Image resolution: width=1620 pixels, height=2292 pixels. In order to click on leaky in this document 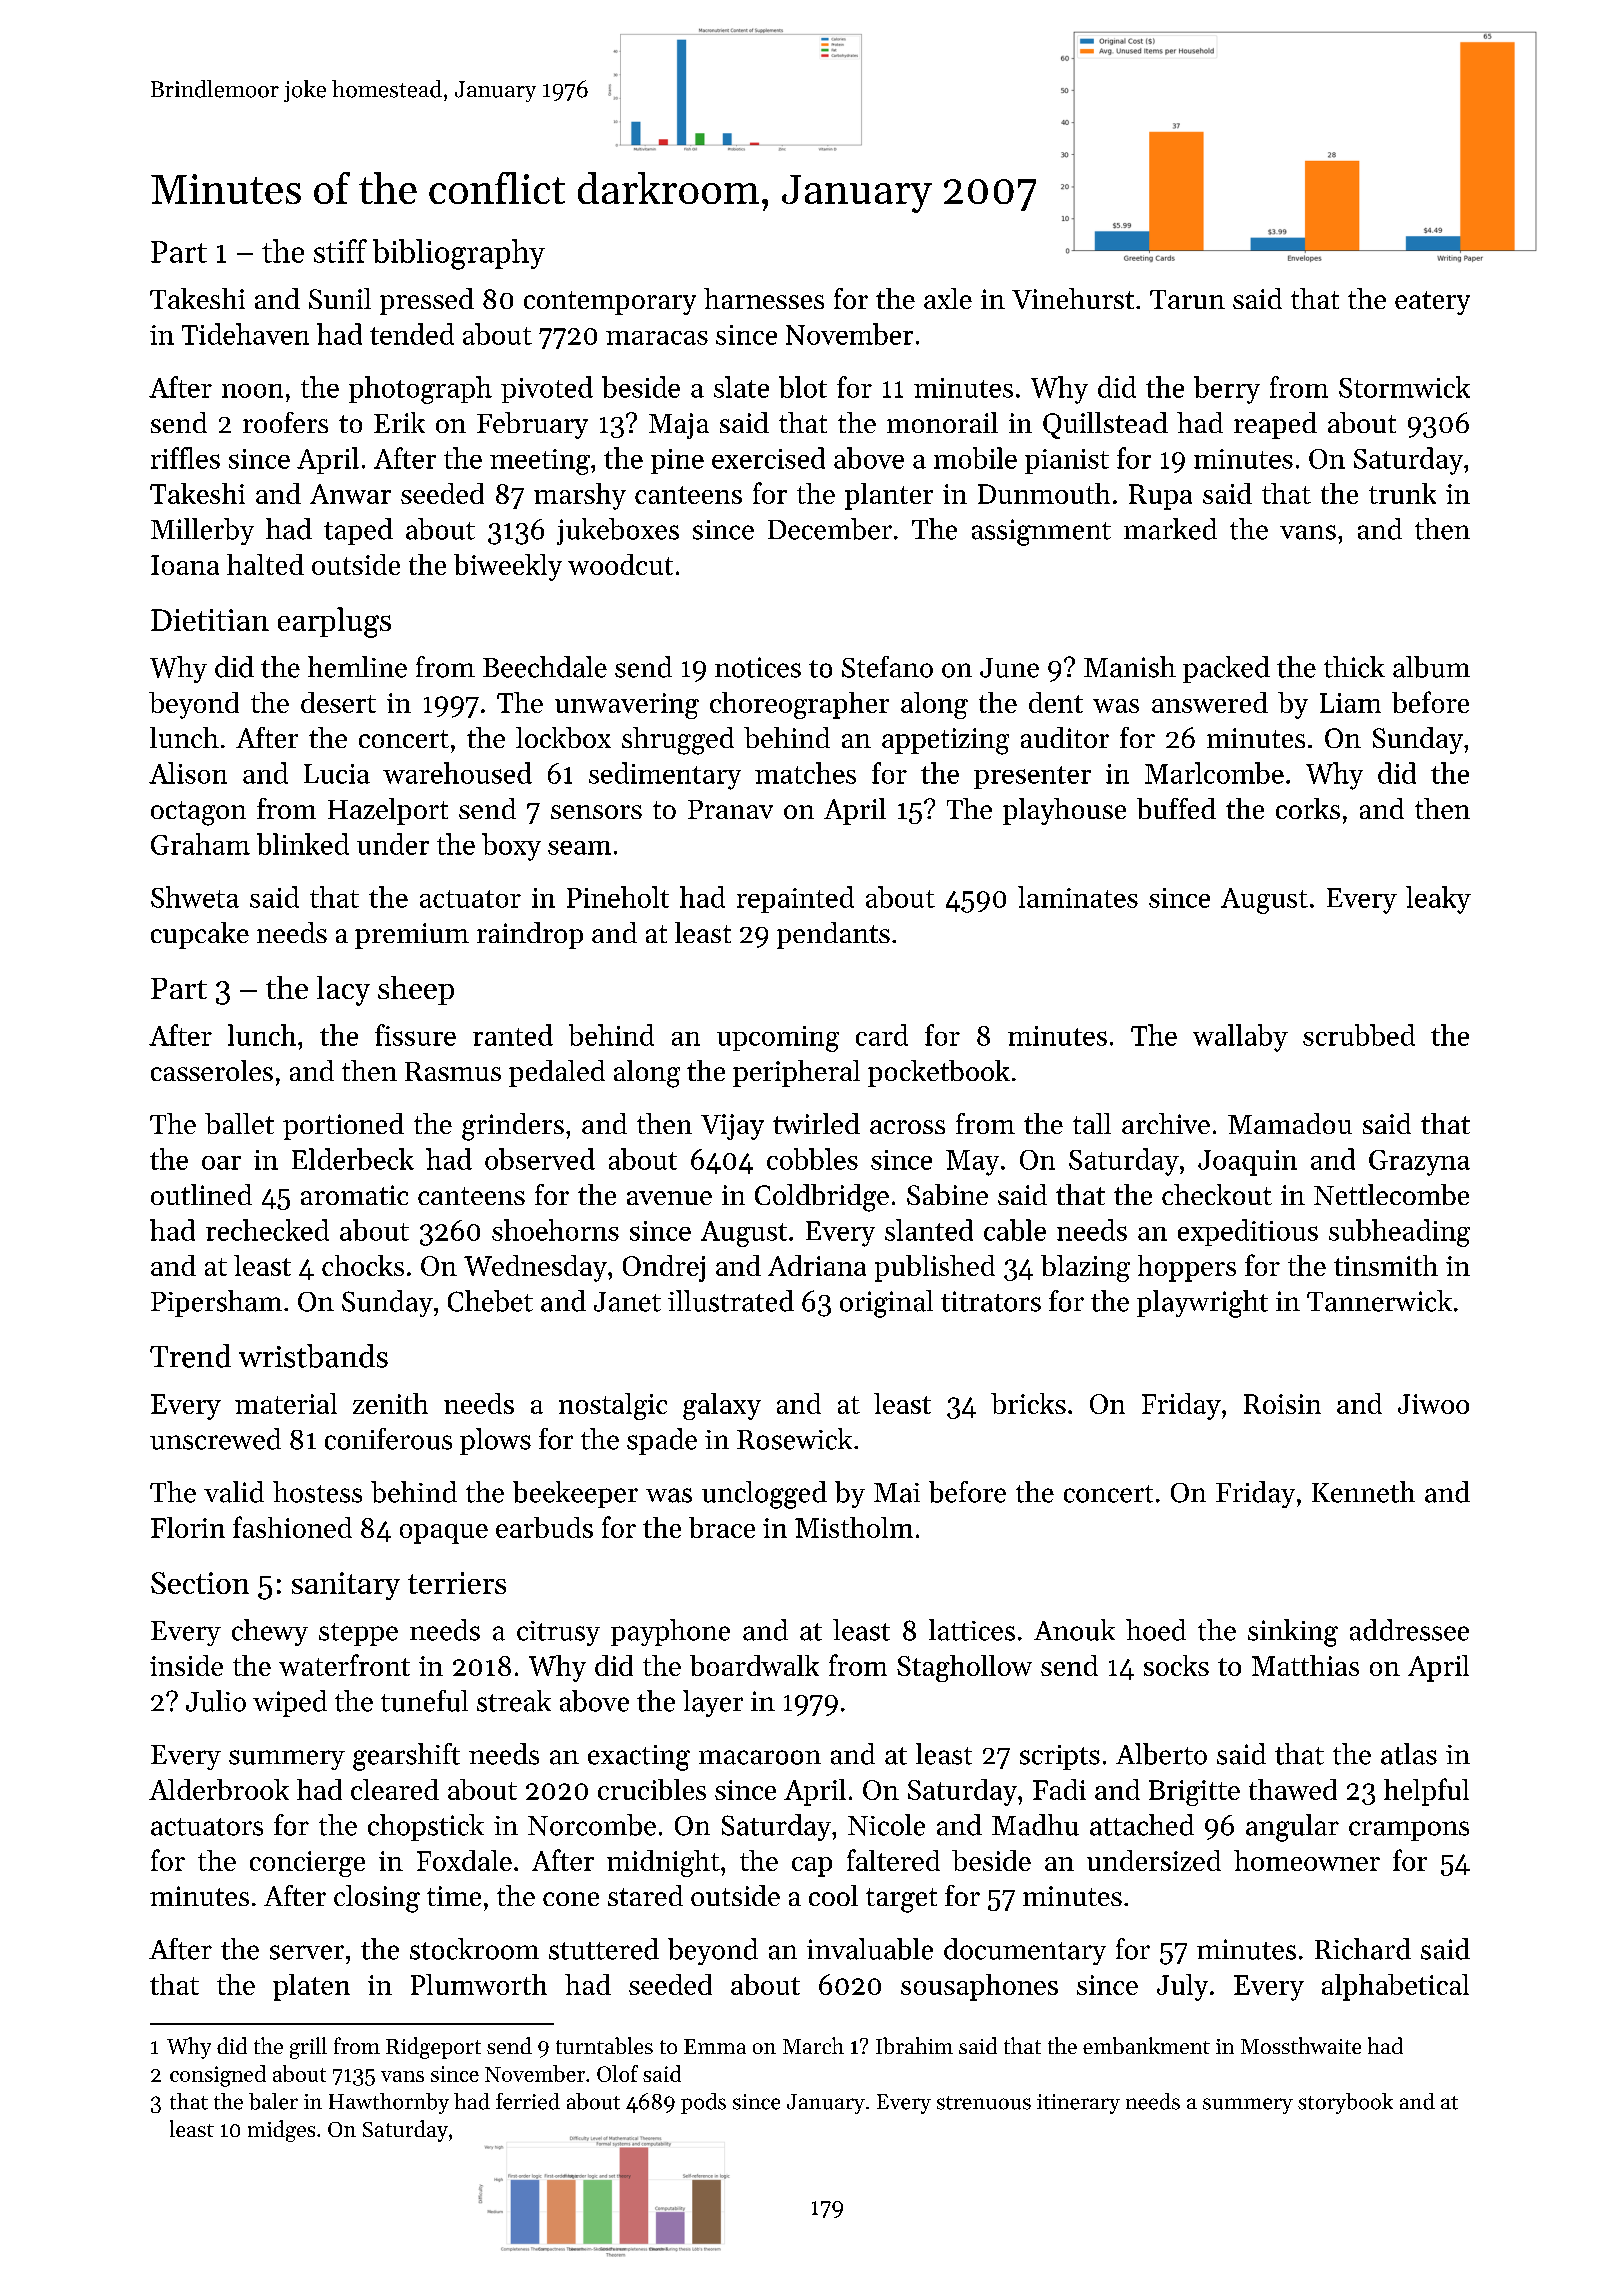, I will do `click(1438, 900)`.
